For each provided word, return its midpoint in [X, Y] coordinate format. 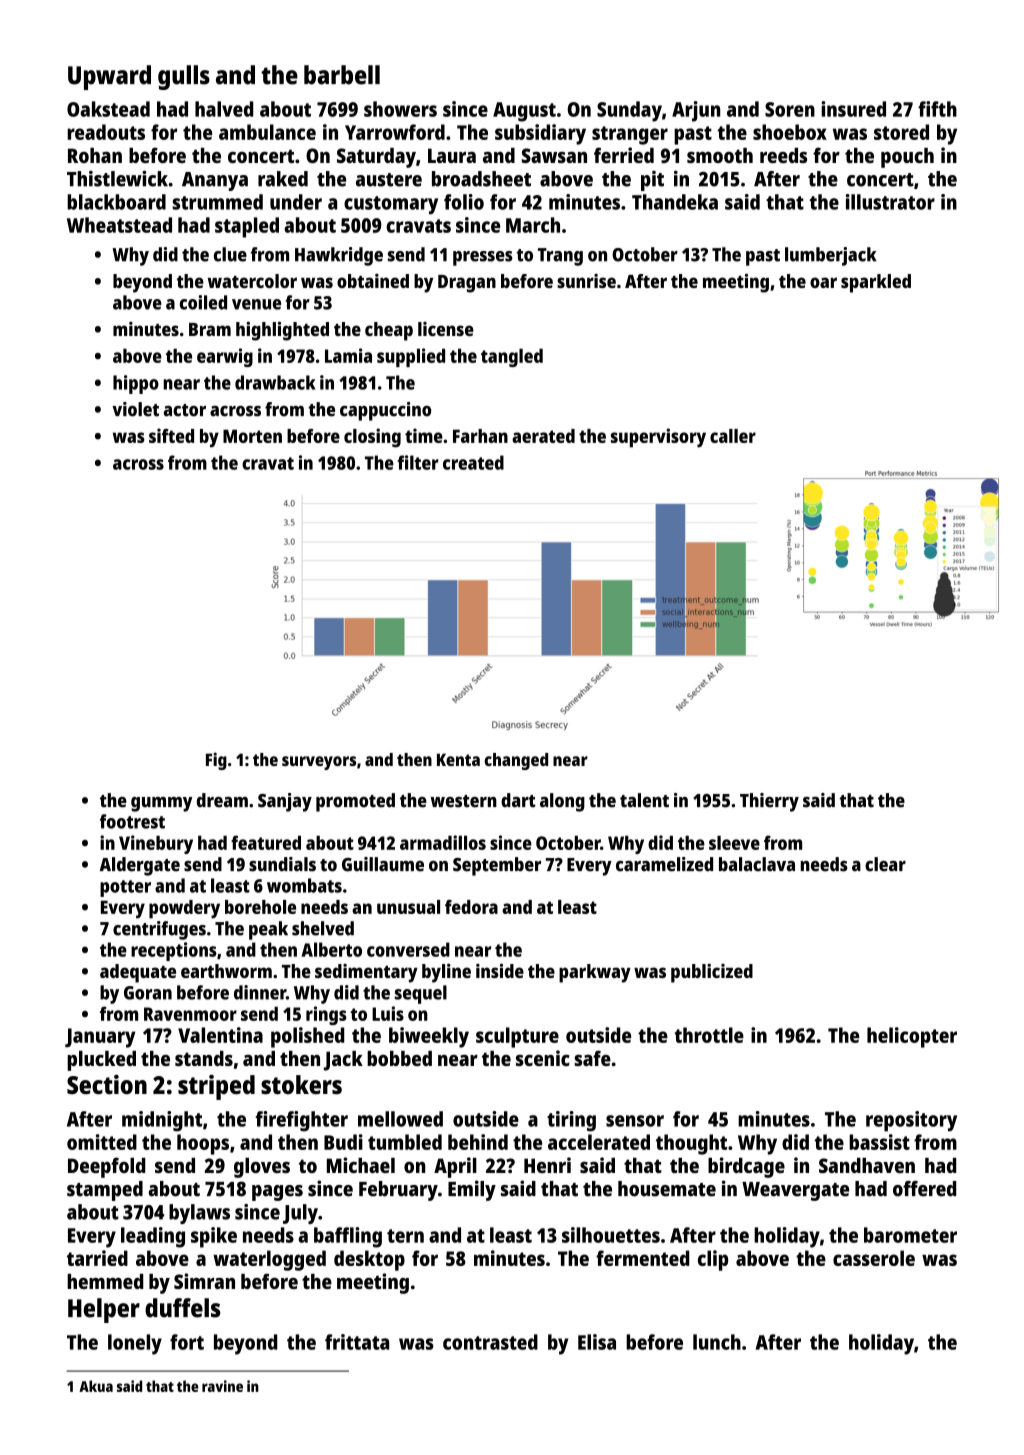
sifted [171, 435]
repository [911, 1121]
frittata [357, 1342]
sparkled [876, 283]
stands [204, 1058]
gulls [184, 77]
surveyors [319, 763]
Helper [104, 1310]
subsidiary [540, 134]
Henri [547, 1165]
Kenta [458, 759]
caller [733, 436]
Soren [790, 109]
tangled [512, 358]
